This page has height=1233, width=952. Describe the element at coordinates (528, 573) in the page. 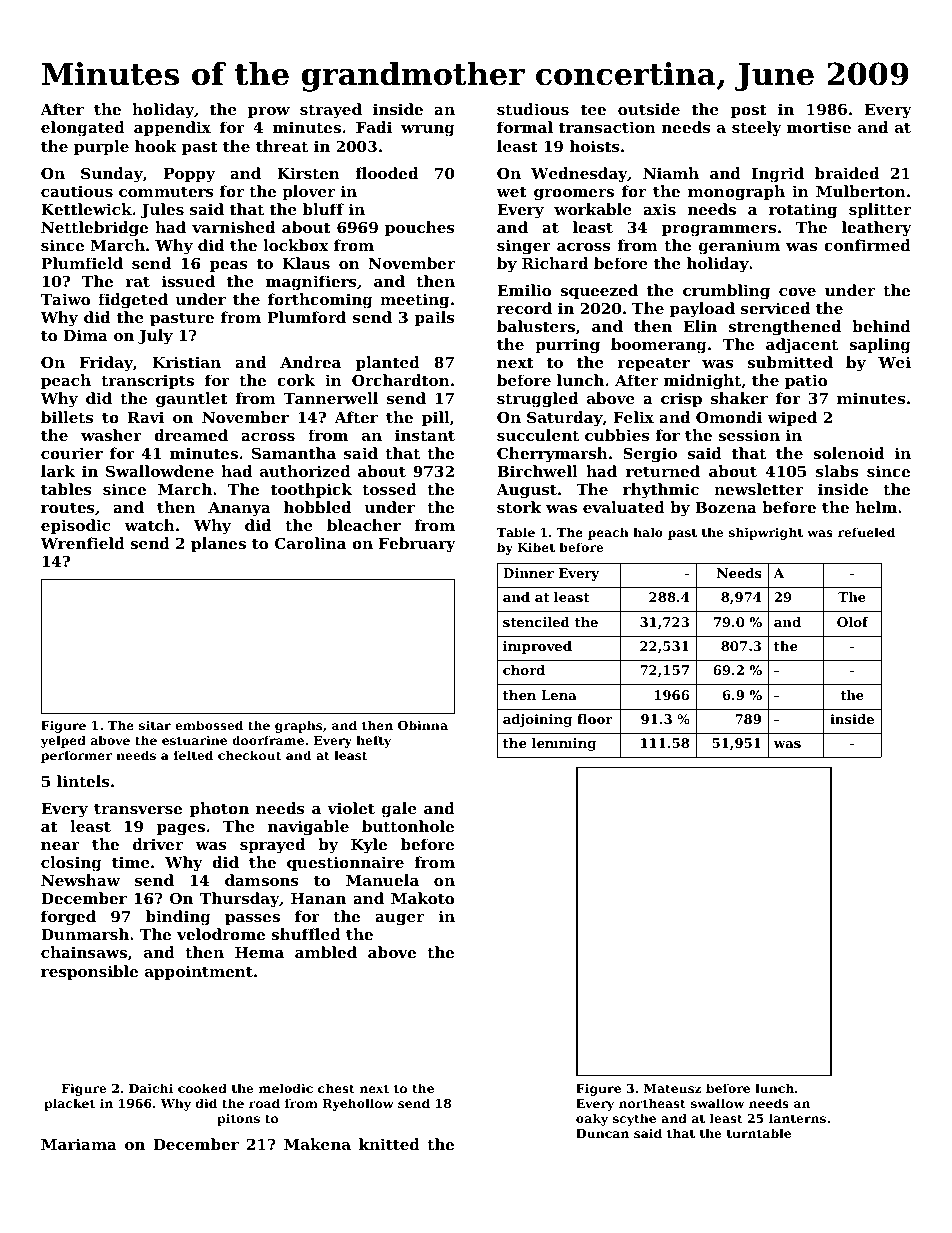

I see `Dinner` at that location.
